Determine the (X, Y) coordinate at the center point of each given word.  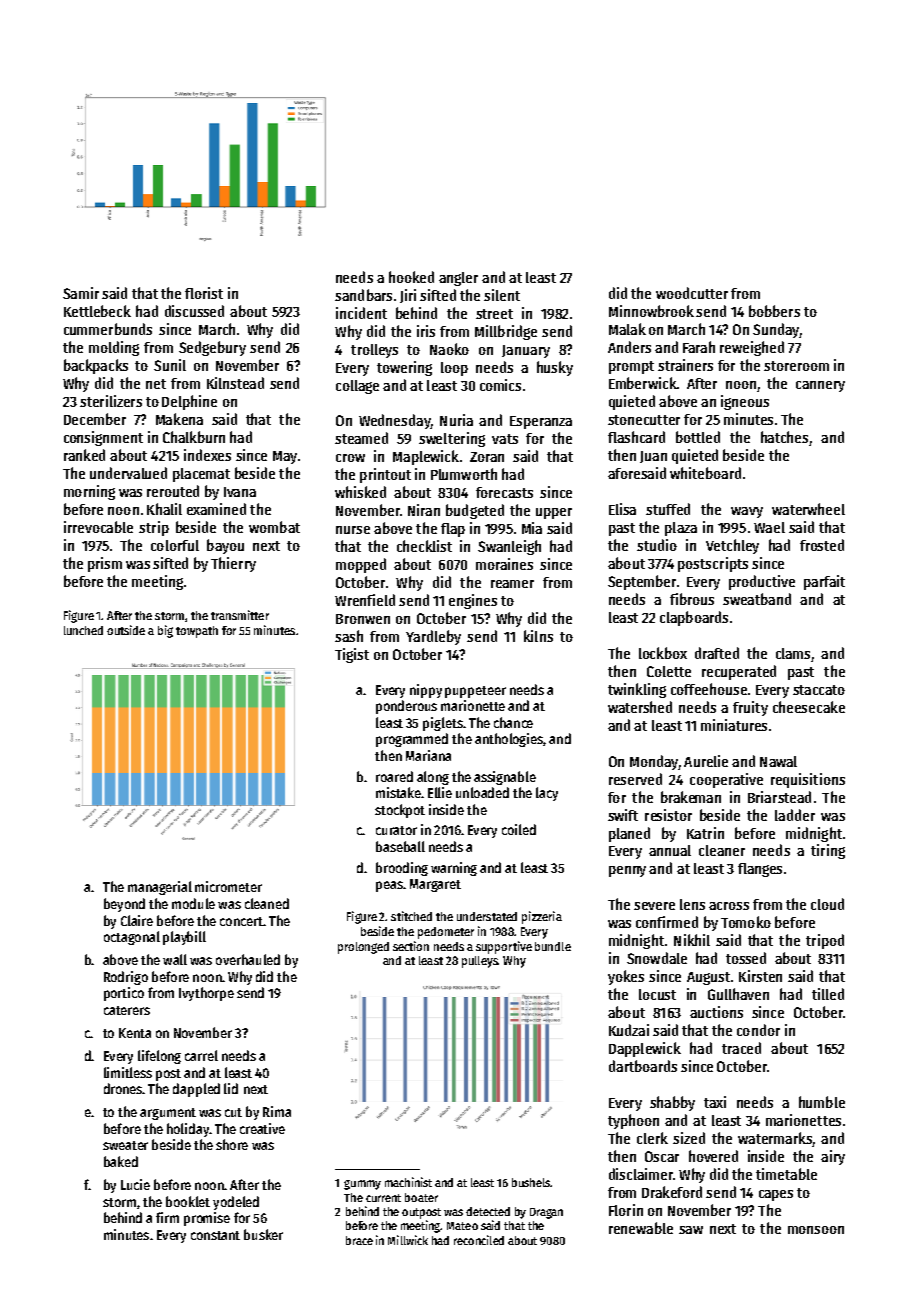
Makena (179, 419)
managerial (160, 888)
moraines (504, 564)
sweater (125, 1145)
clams (793, 653)
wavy (747, 512)
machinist (408, 1182)
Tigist (352, 655)
